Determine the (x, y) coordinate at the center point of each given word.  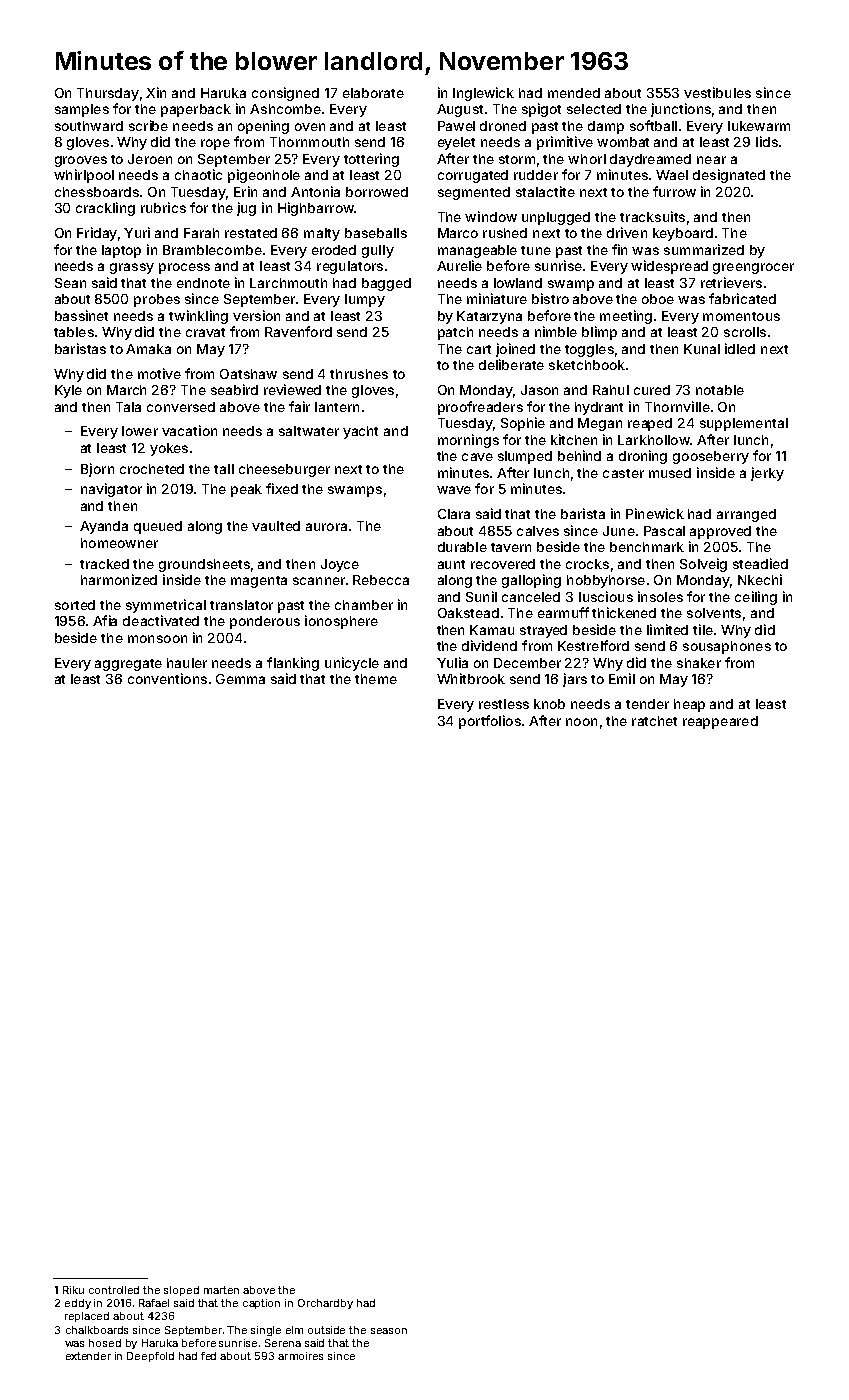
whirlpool (84, 176)
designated (729, 176)
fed (208, 1356)
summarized (704, 249)
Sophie (523, 424)
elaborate (373, 93)
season (389, 1331)
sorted (75, 605)
